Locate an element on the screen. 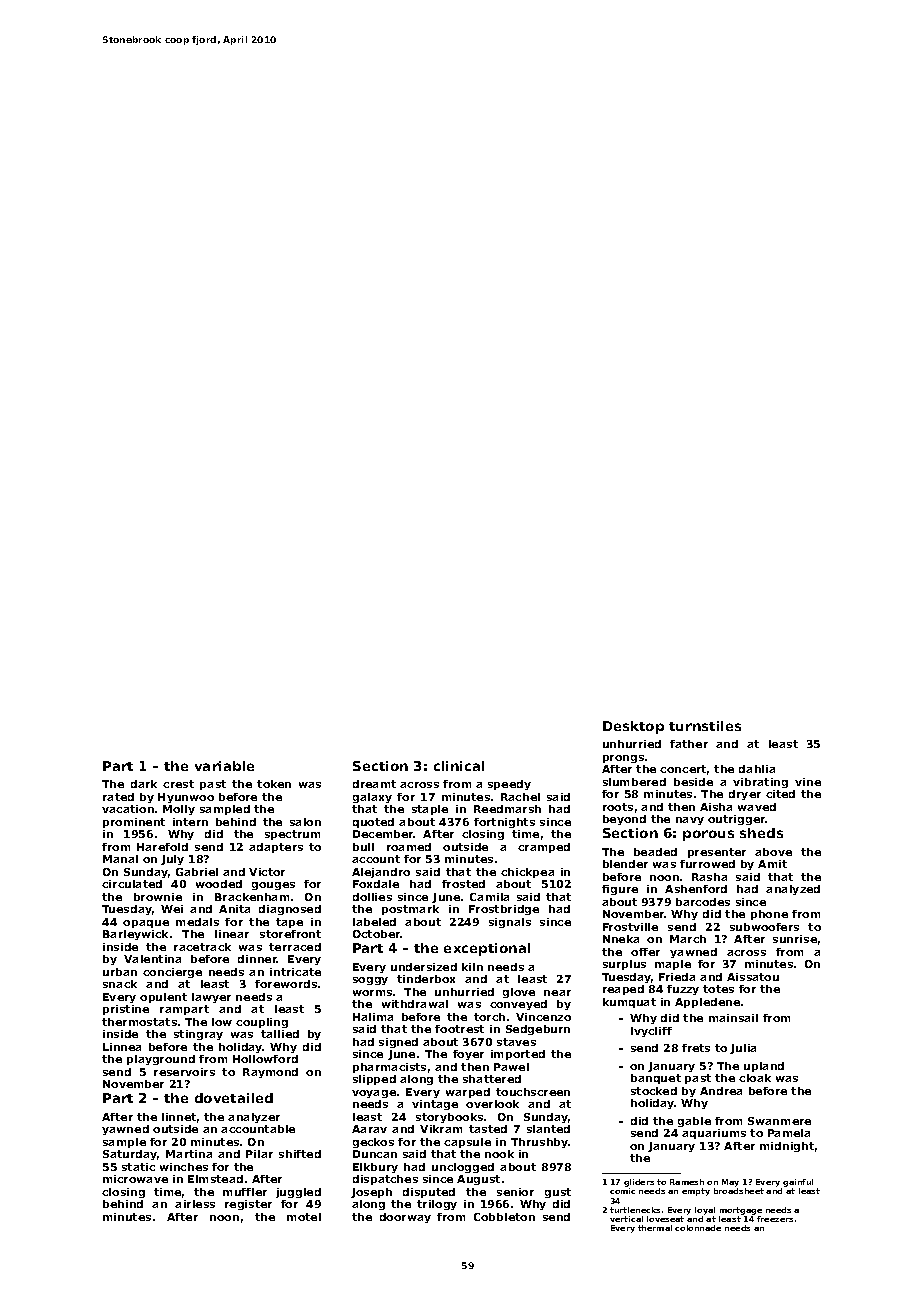 This screenshot has height=1308, width=924. above is located at coordinates (773, 852).
